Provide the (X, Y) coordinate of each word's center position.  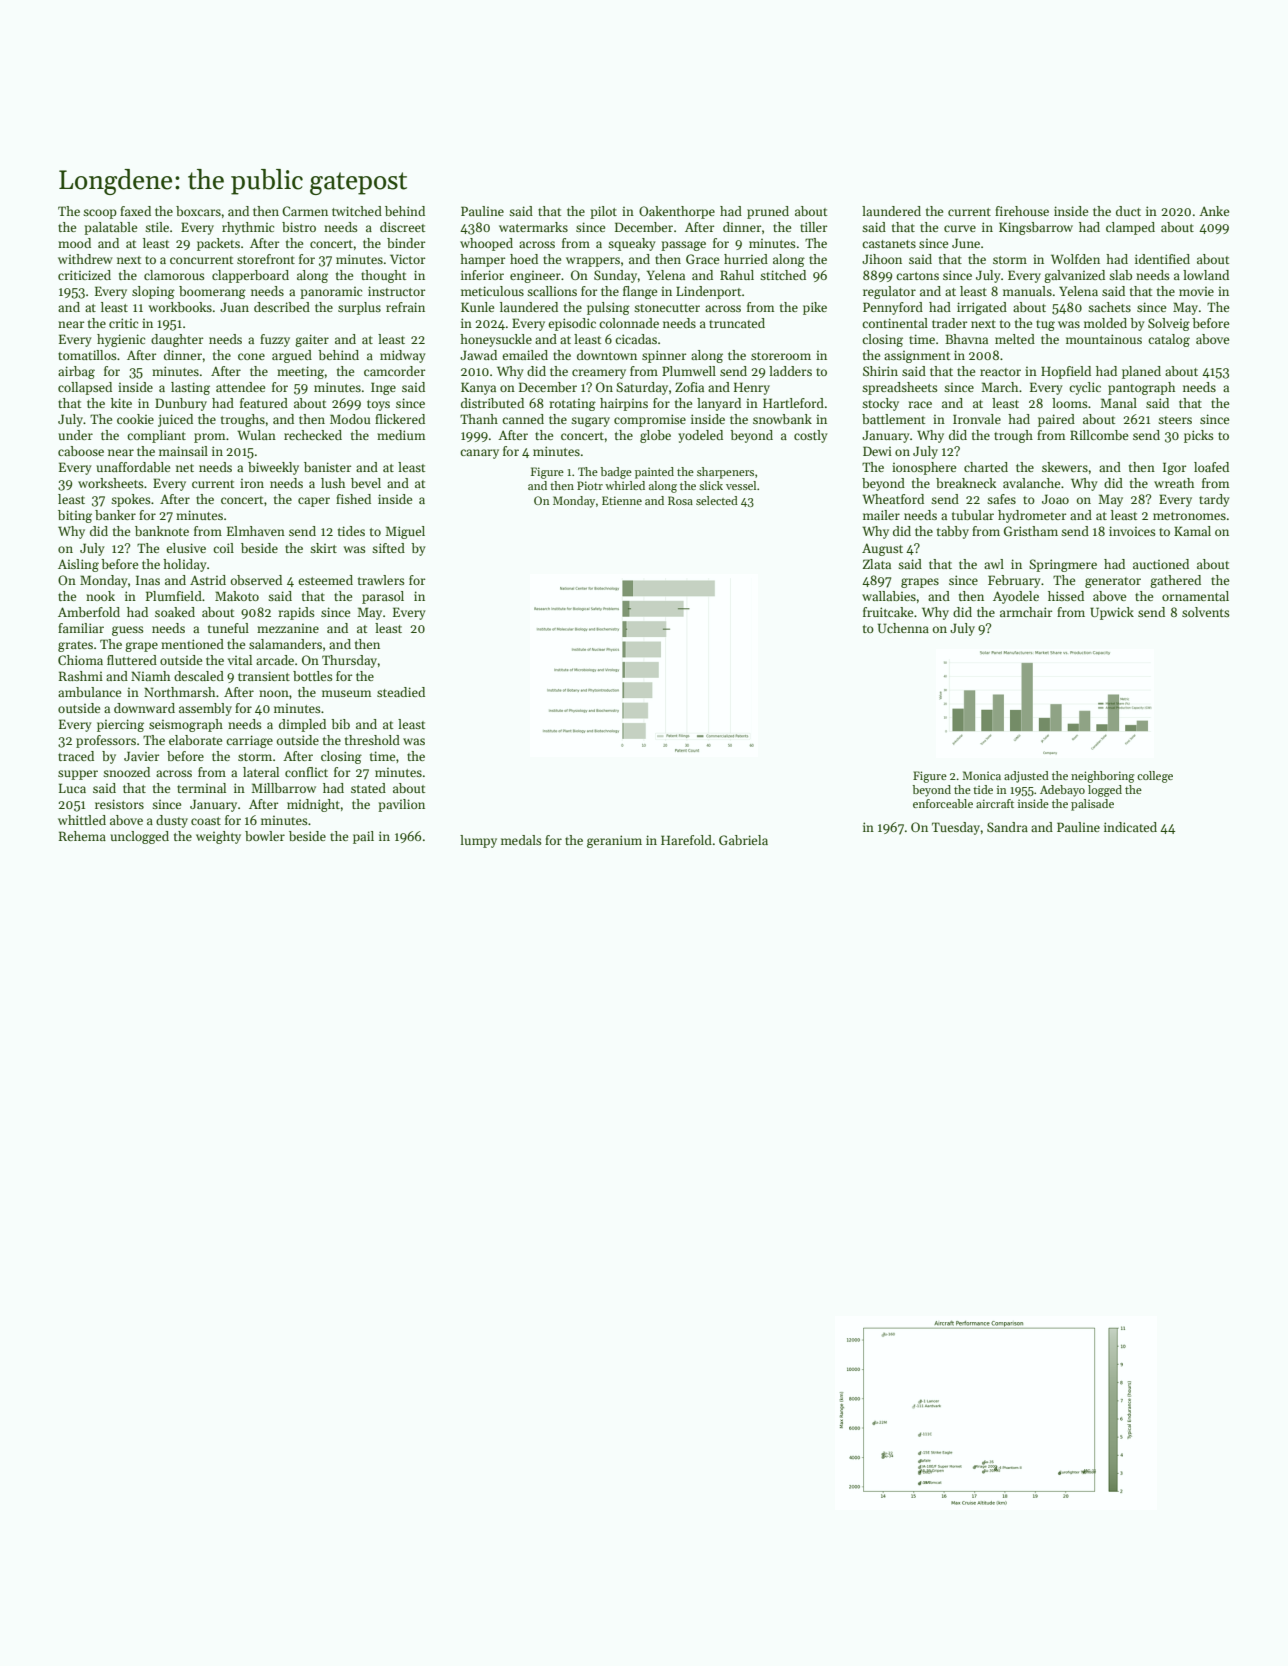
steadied (401, 692)
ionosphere (924, 468)
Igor (1174, 468)
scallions (552, 291)
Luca (72, 788)
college (1155, 777)
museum (346, 693)
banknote (162, 531)
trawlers (381, 580)
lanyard (719, 404)
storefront (266, 259)
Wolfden (1075, 259)
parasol (383, 597)
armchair (1026, 612)
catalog (1169, 340)
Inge (383, 388)
